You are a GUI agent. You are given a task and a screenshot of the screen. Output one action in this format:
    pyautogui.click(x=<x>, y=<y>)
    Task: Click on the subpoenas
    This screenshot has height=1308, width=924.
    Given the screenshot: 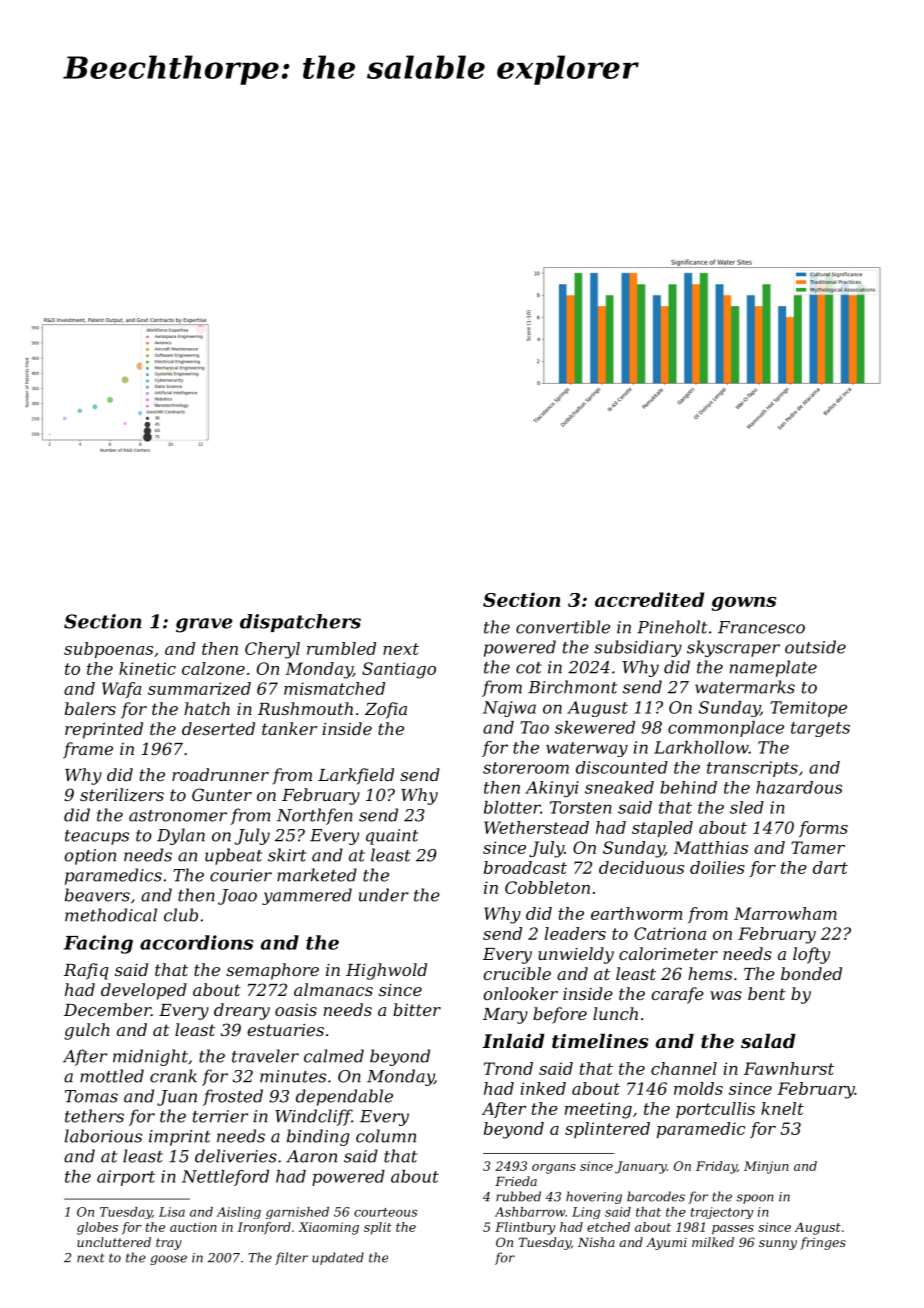 What is the action you would take?
    pyautogui.click(x=108, y=650)
